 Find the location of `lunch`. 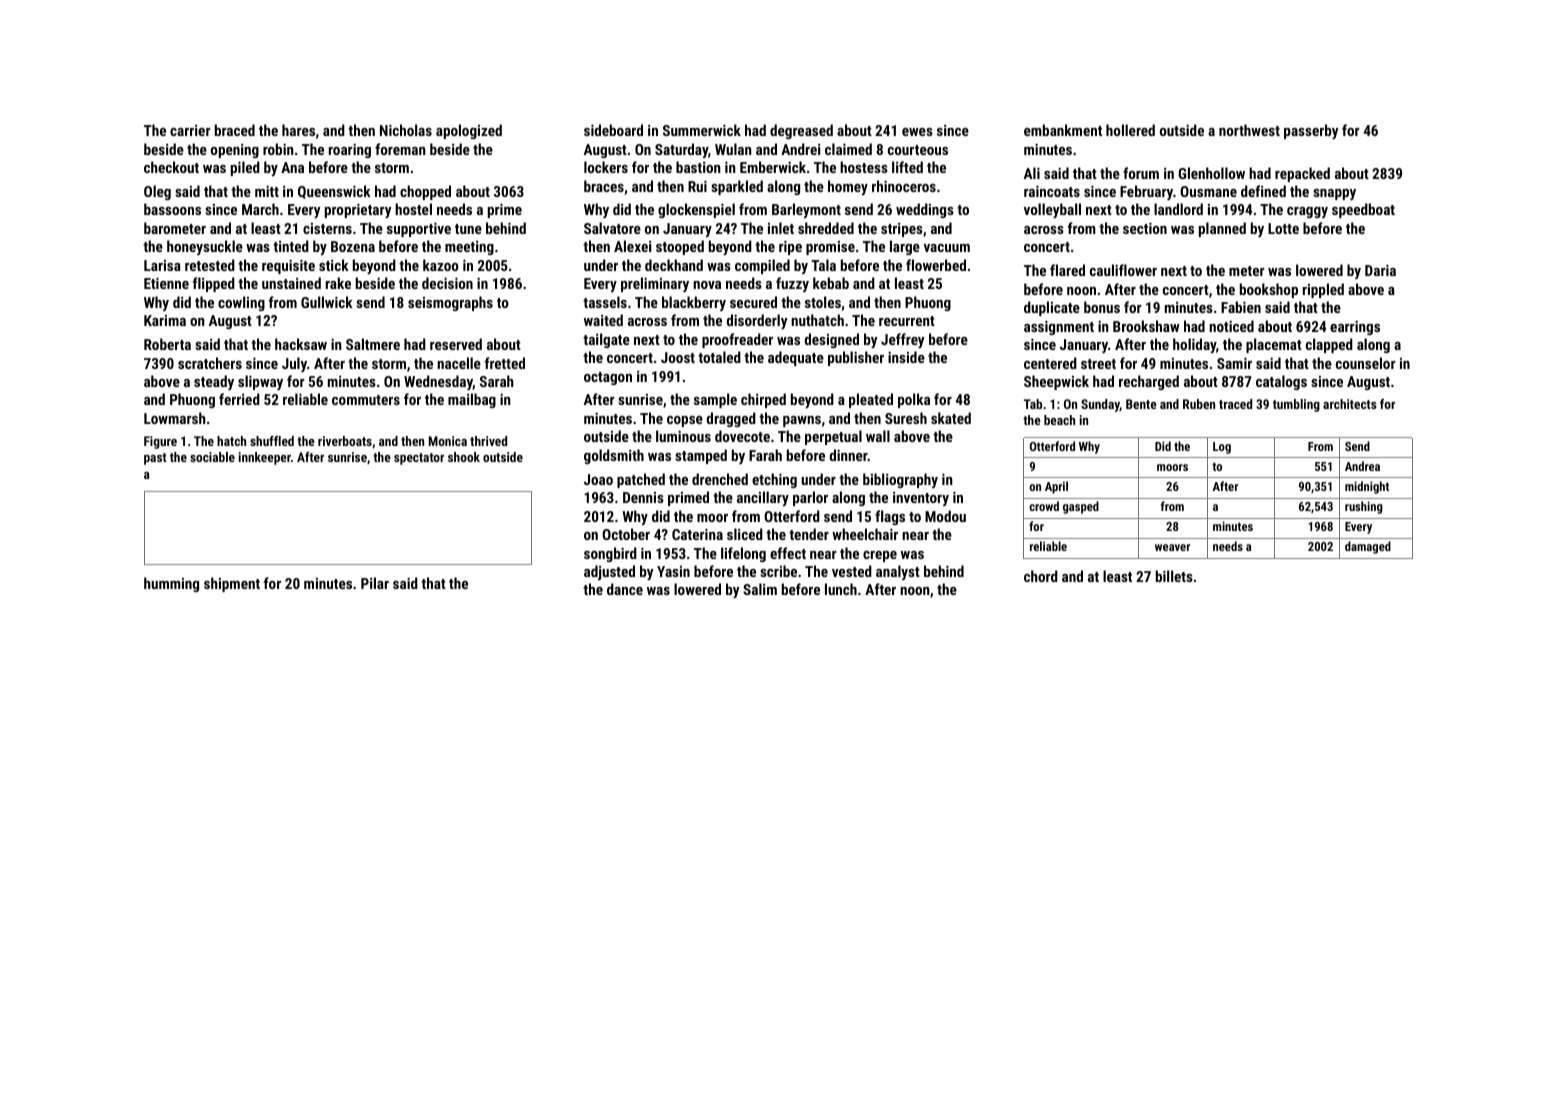

lunch is located at coordinates (841, 589).
